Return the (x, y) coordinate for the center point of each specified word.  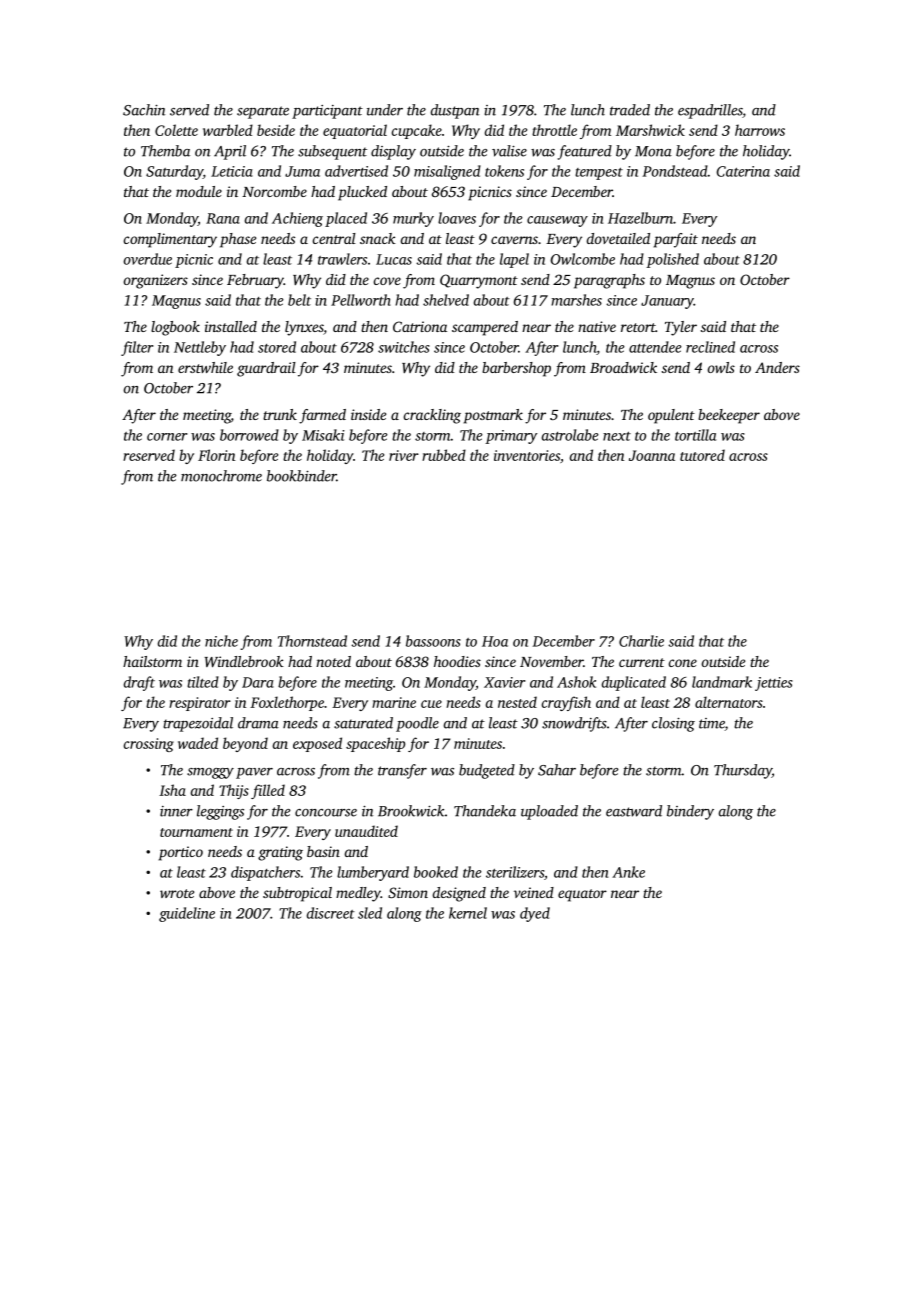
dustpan (455, 111)
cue (431, 704)
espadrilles (710, 111)
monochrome (221, 476)
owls (721, 367)
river (404, 455)
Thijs (234, 791)
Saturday (174, 172)
